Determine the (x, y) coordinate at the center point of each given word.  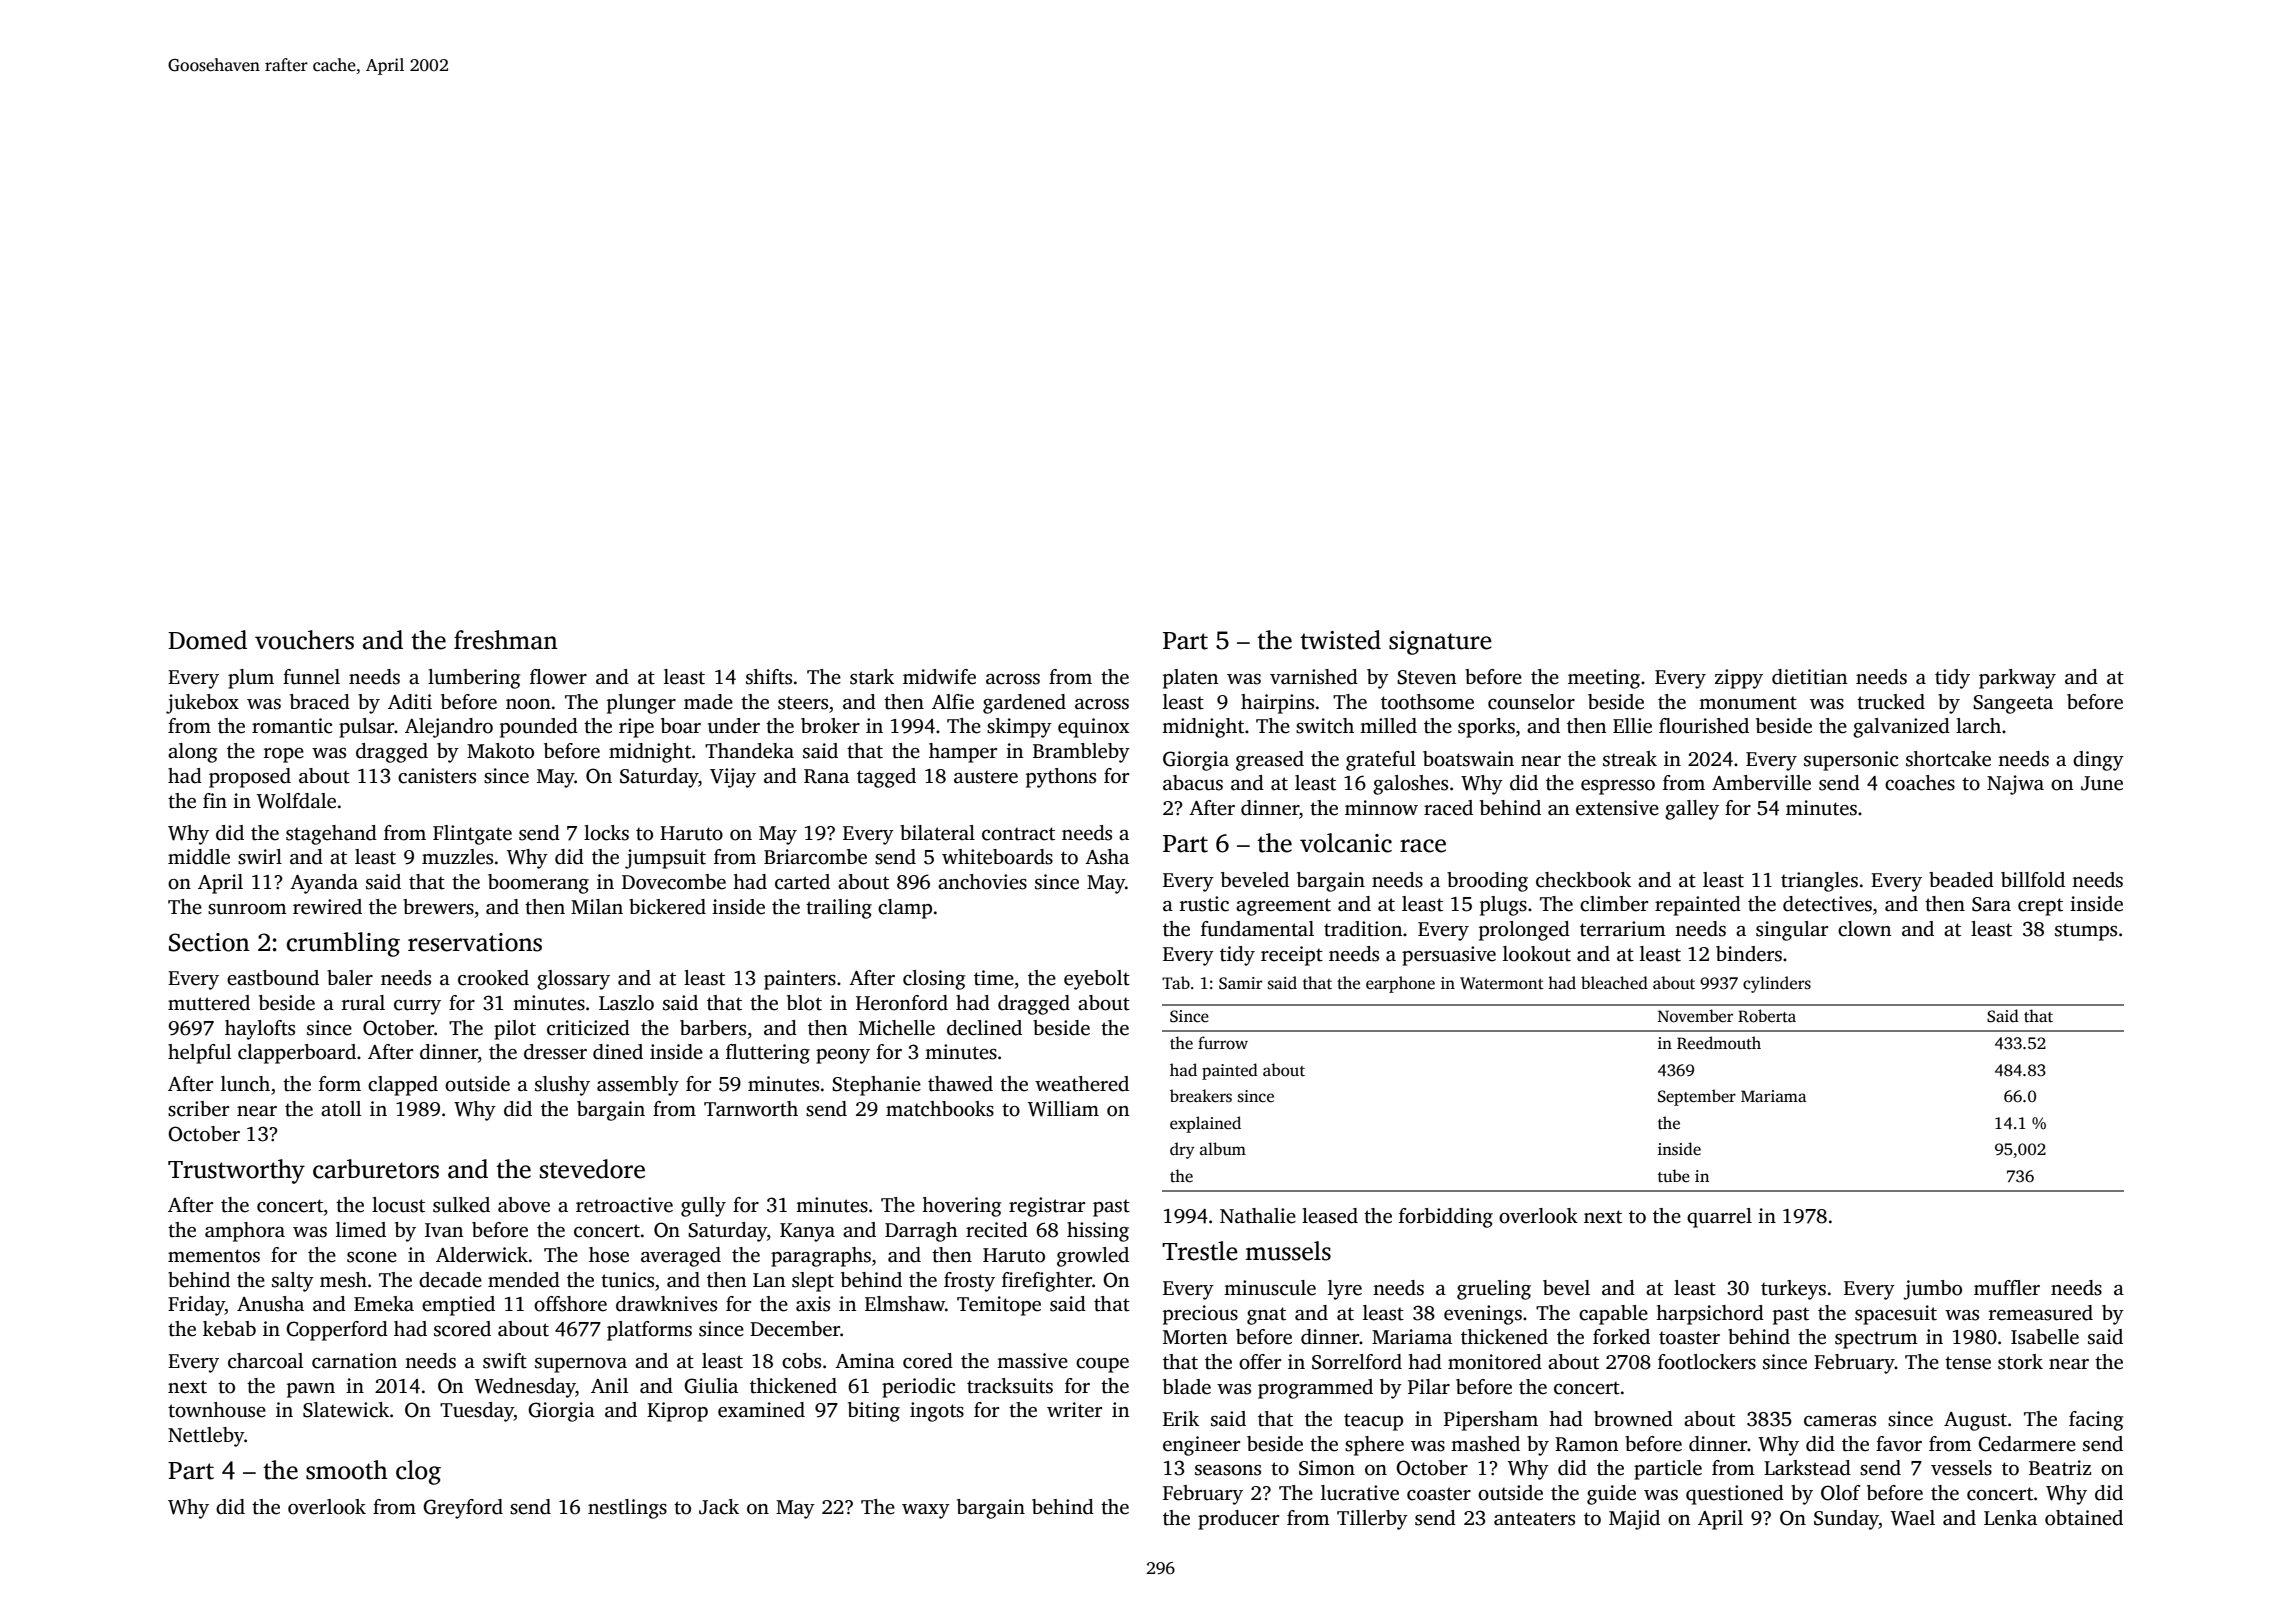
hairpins (1277, 704)
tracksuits (1010, 1386)
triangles (1819, 882)
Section (209, 942)
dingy (2098, 761)
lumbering (474, 679)
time (994, 978)
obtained (2084, 1518)
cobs (801, 1361)
